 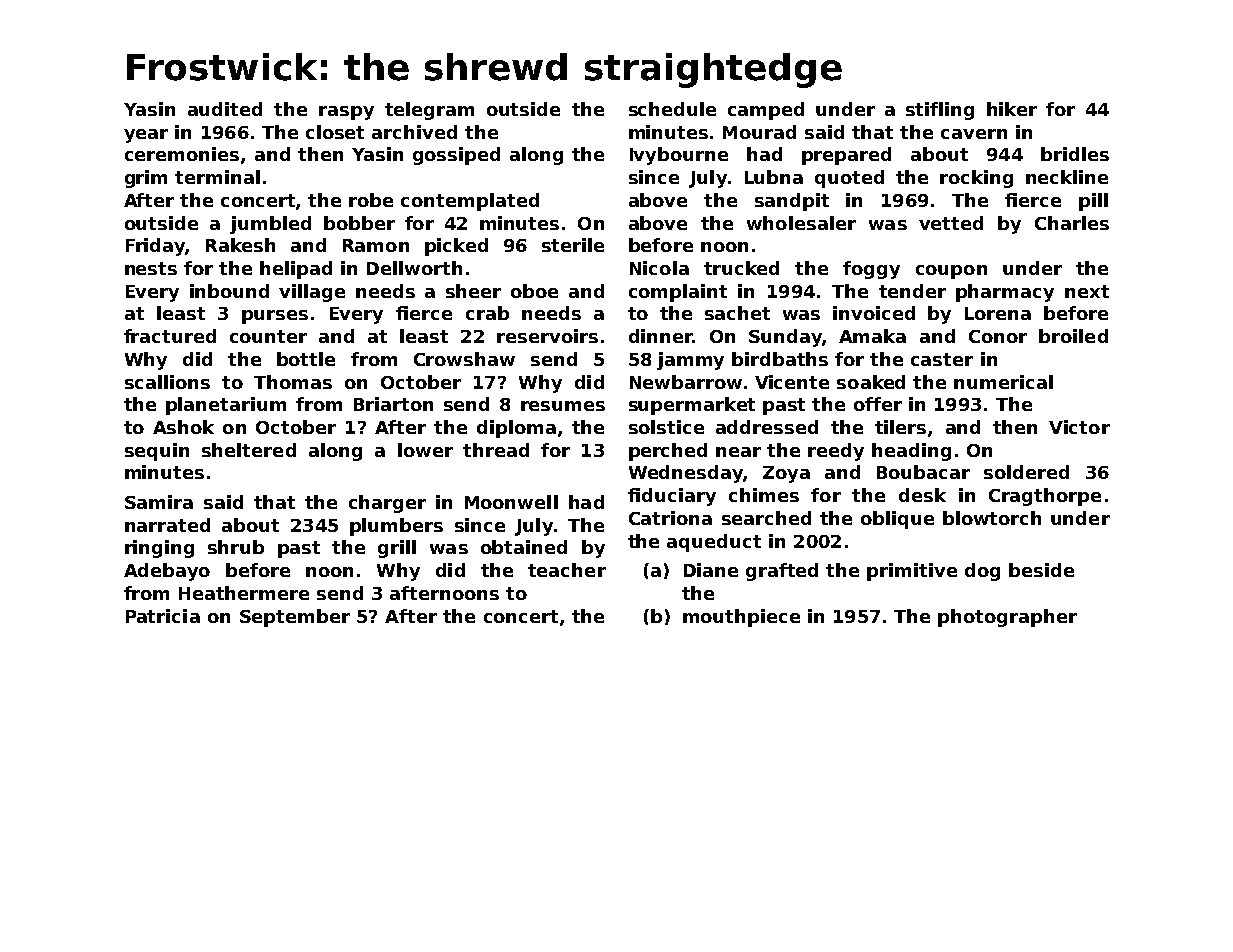 What do you see at coordinates (225, 109) in the image?
I see `audited` at bounding box center [225, 109].
